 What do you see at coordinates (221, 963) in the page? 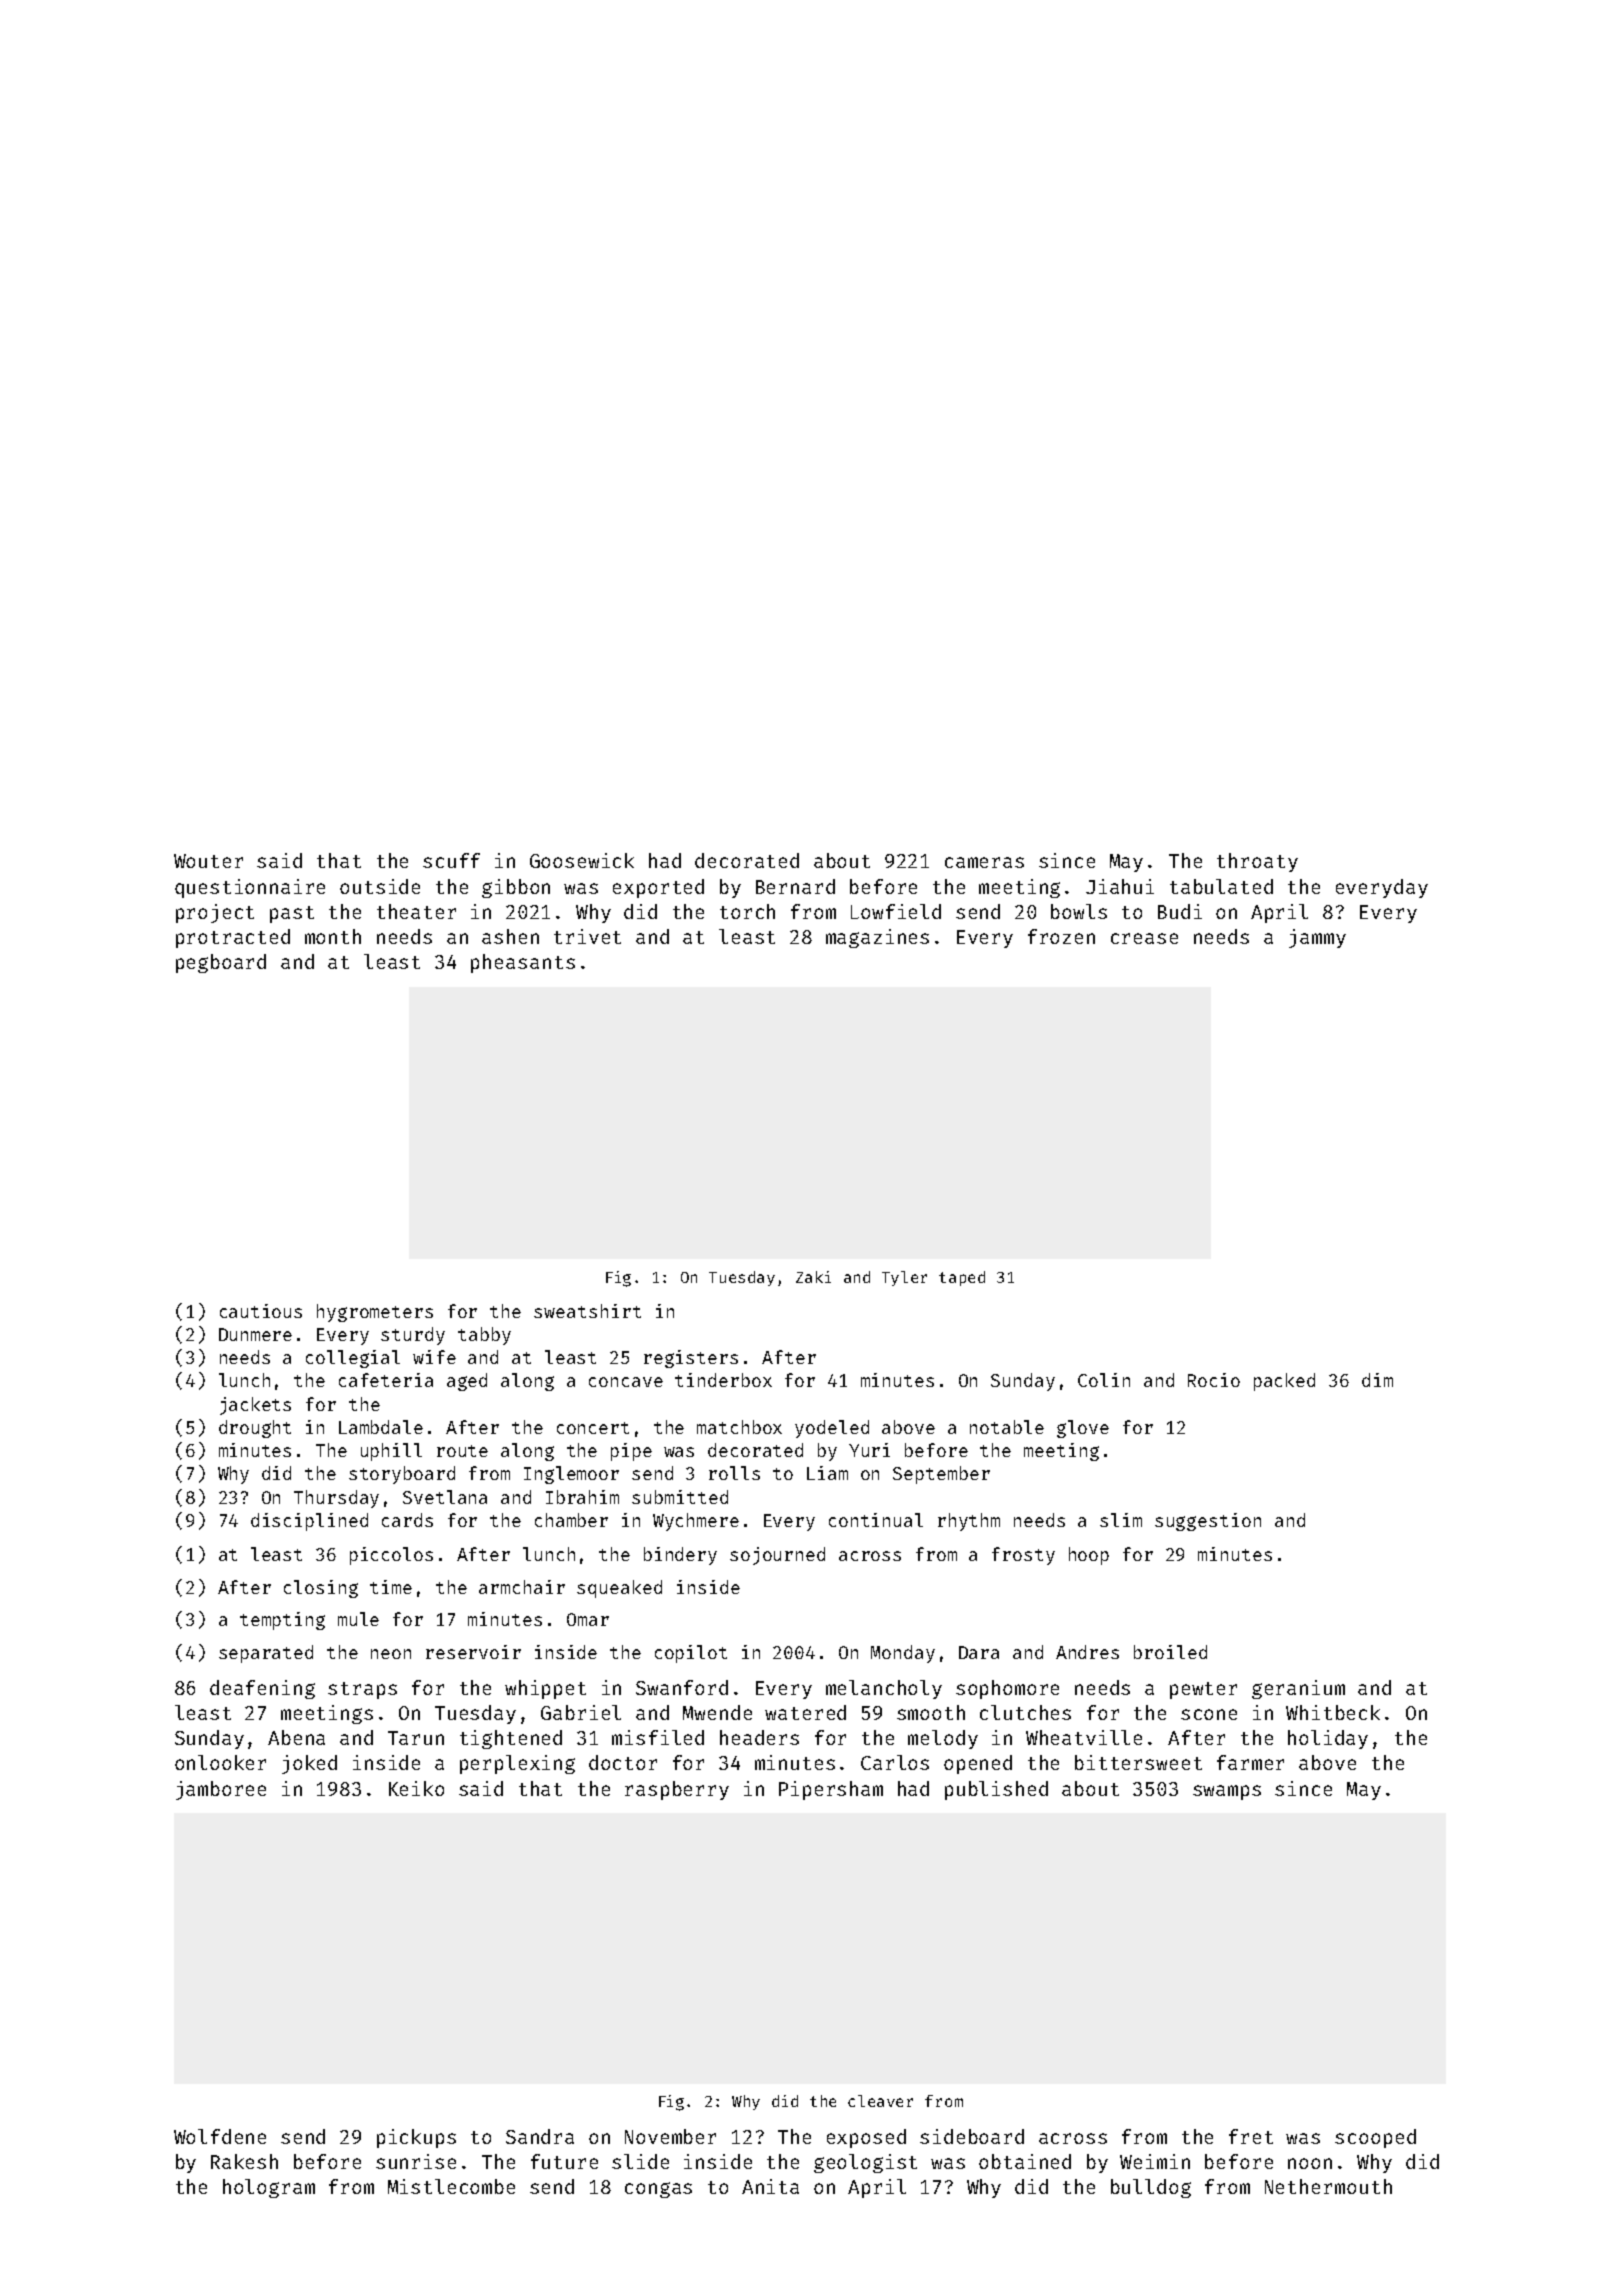
I see `pegboard` at bounding box center [221, 963].
